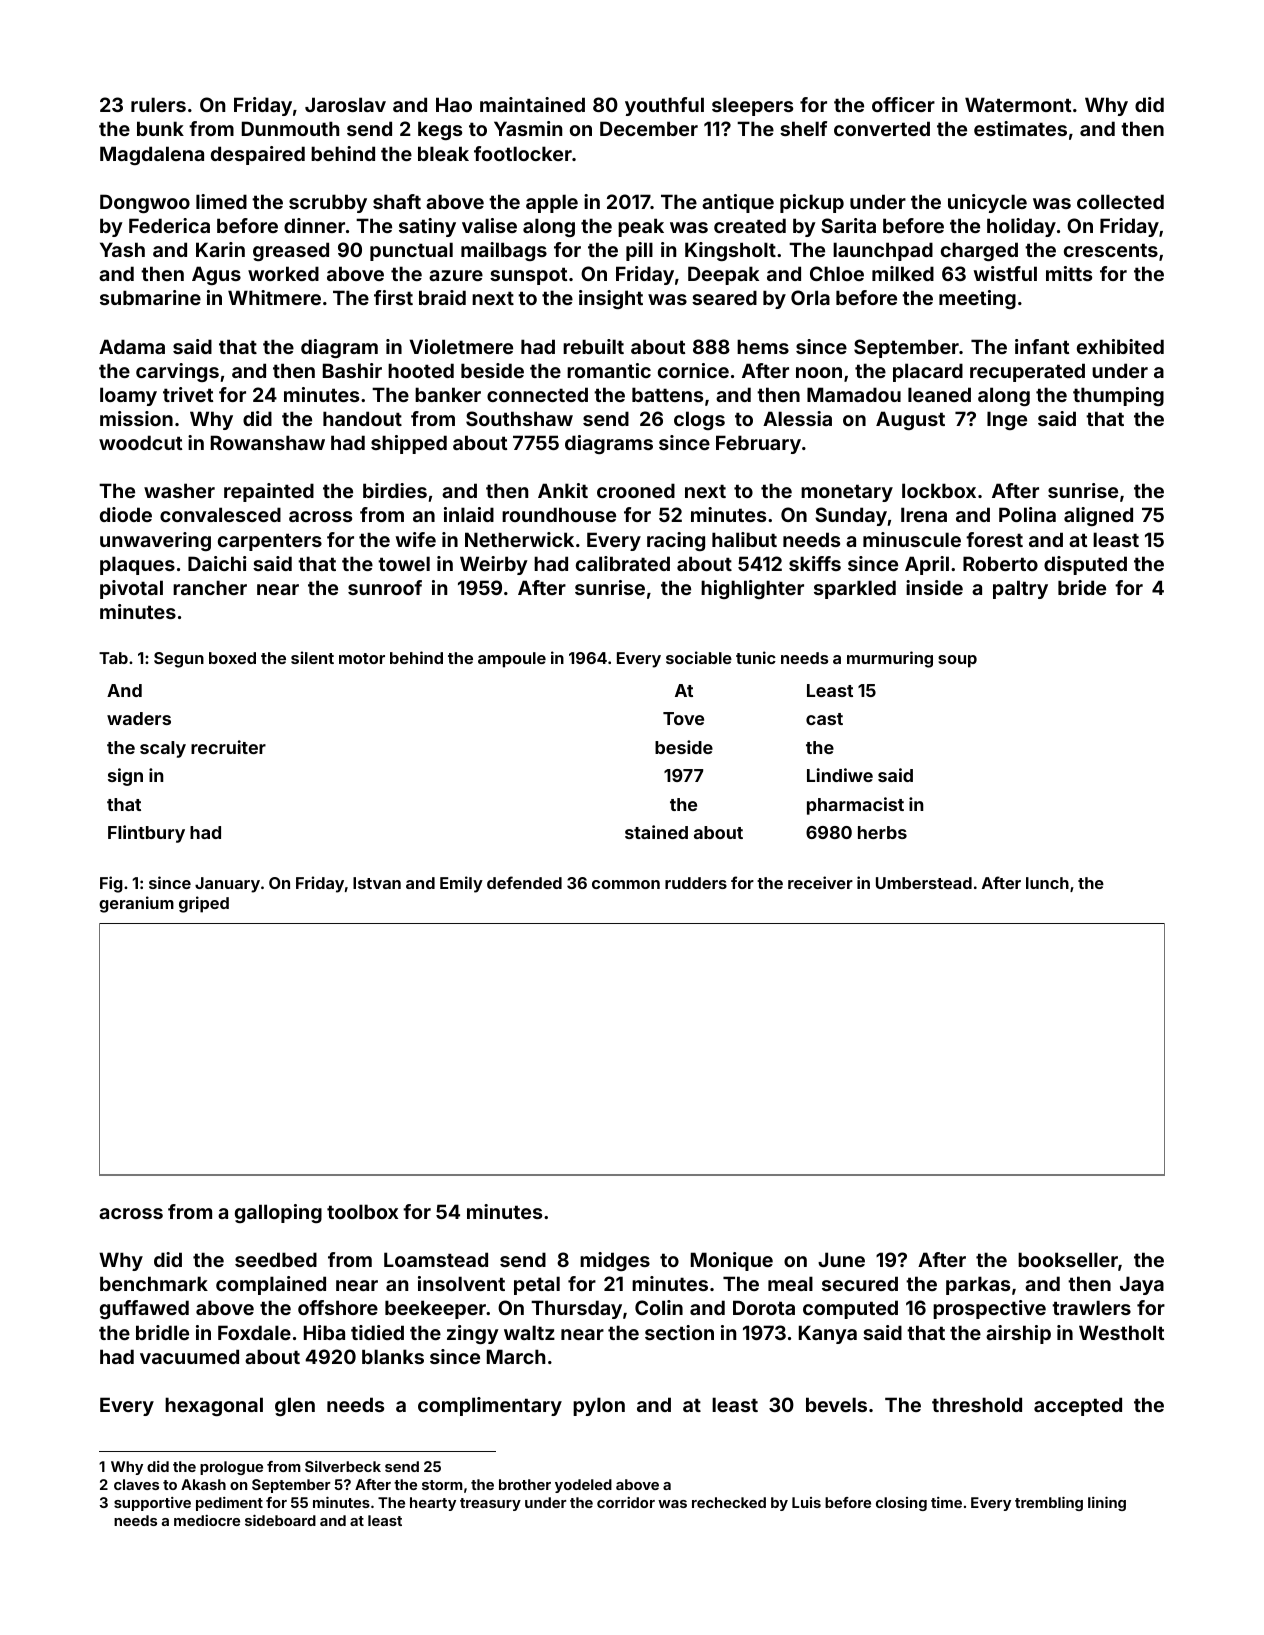 The image size is (1264, 1635). Describe the element at coordinates (1107, 1504) in the page. I see `lining` at that location.
